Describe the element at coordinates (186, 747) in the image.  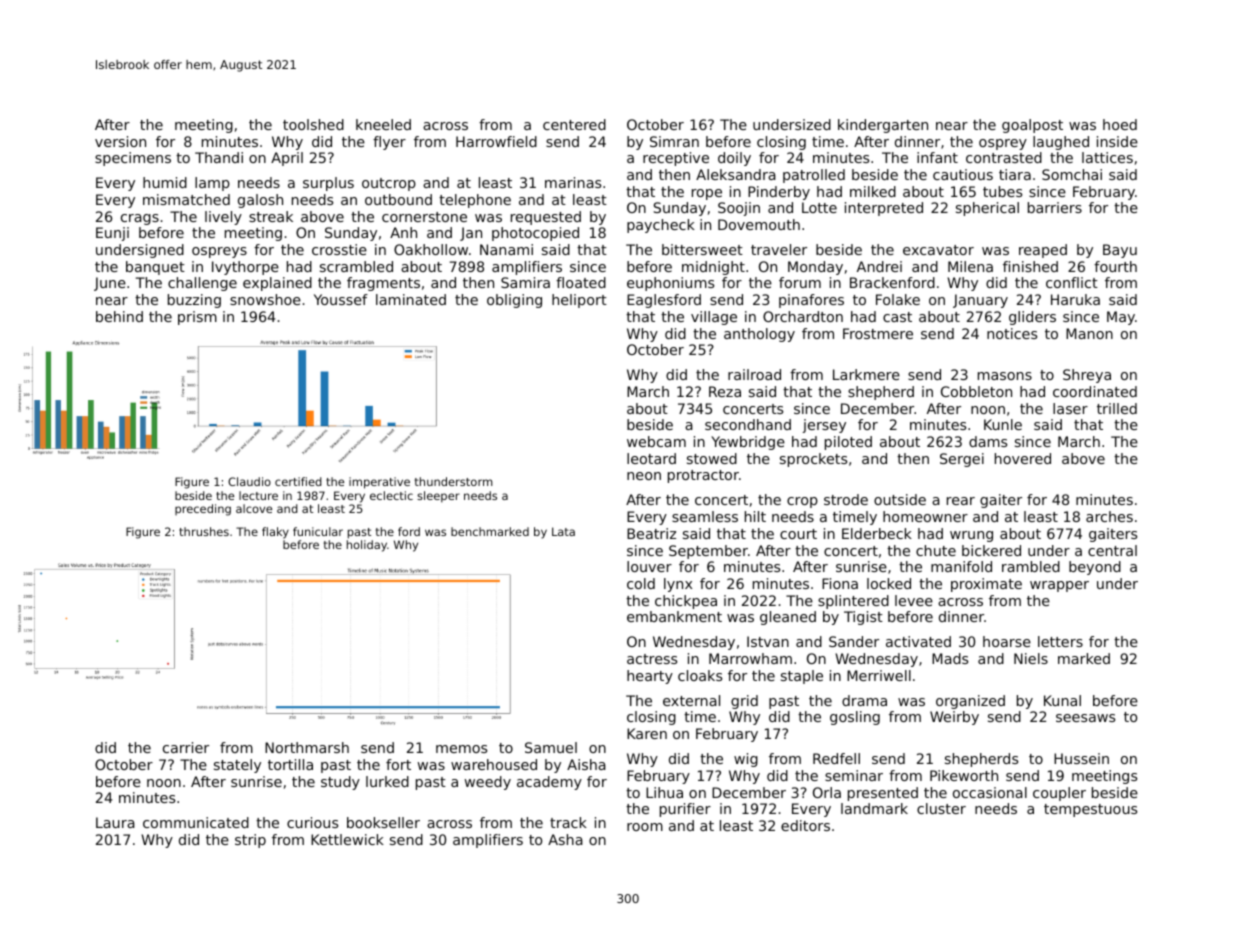
I see `carrier` at that location.
